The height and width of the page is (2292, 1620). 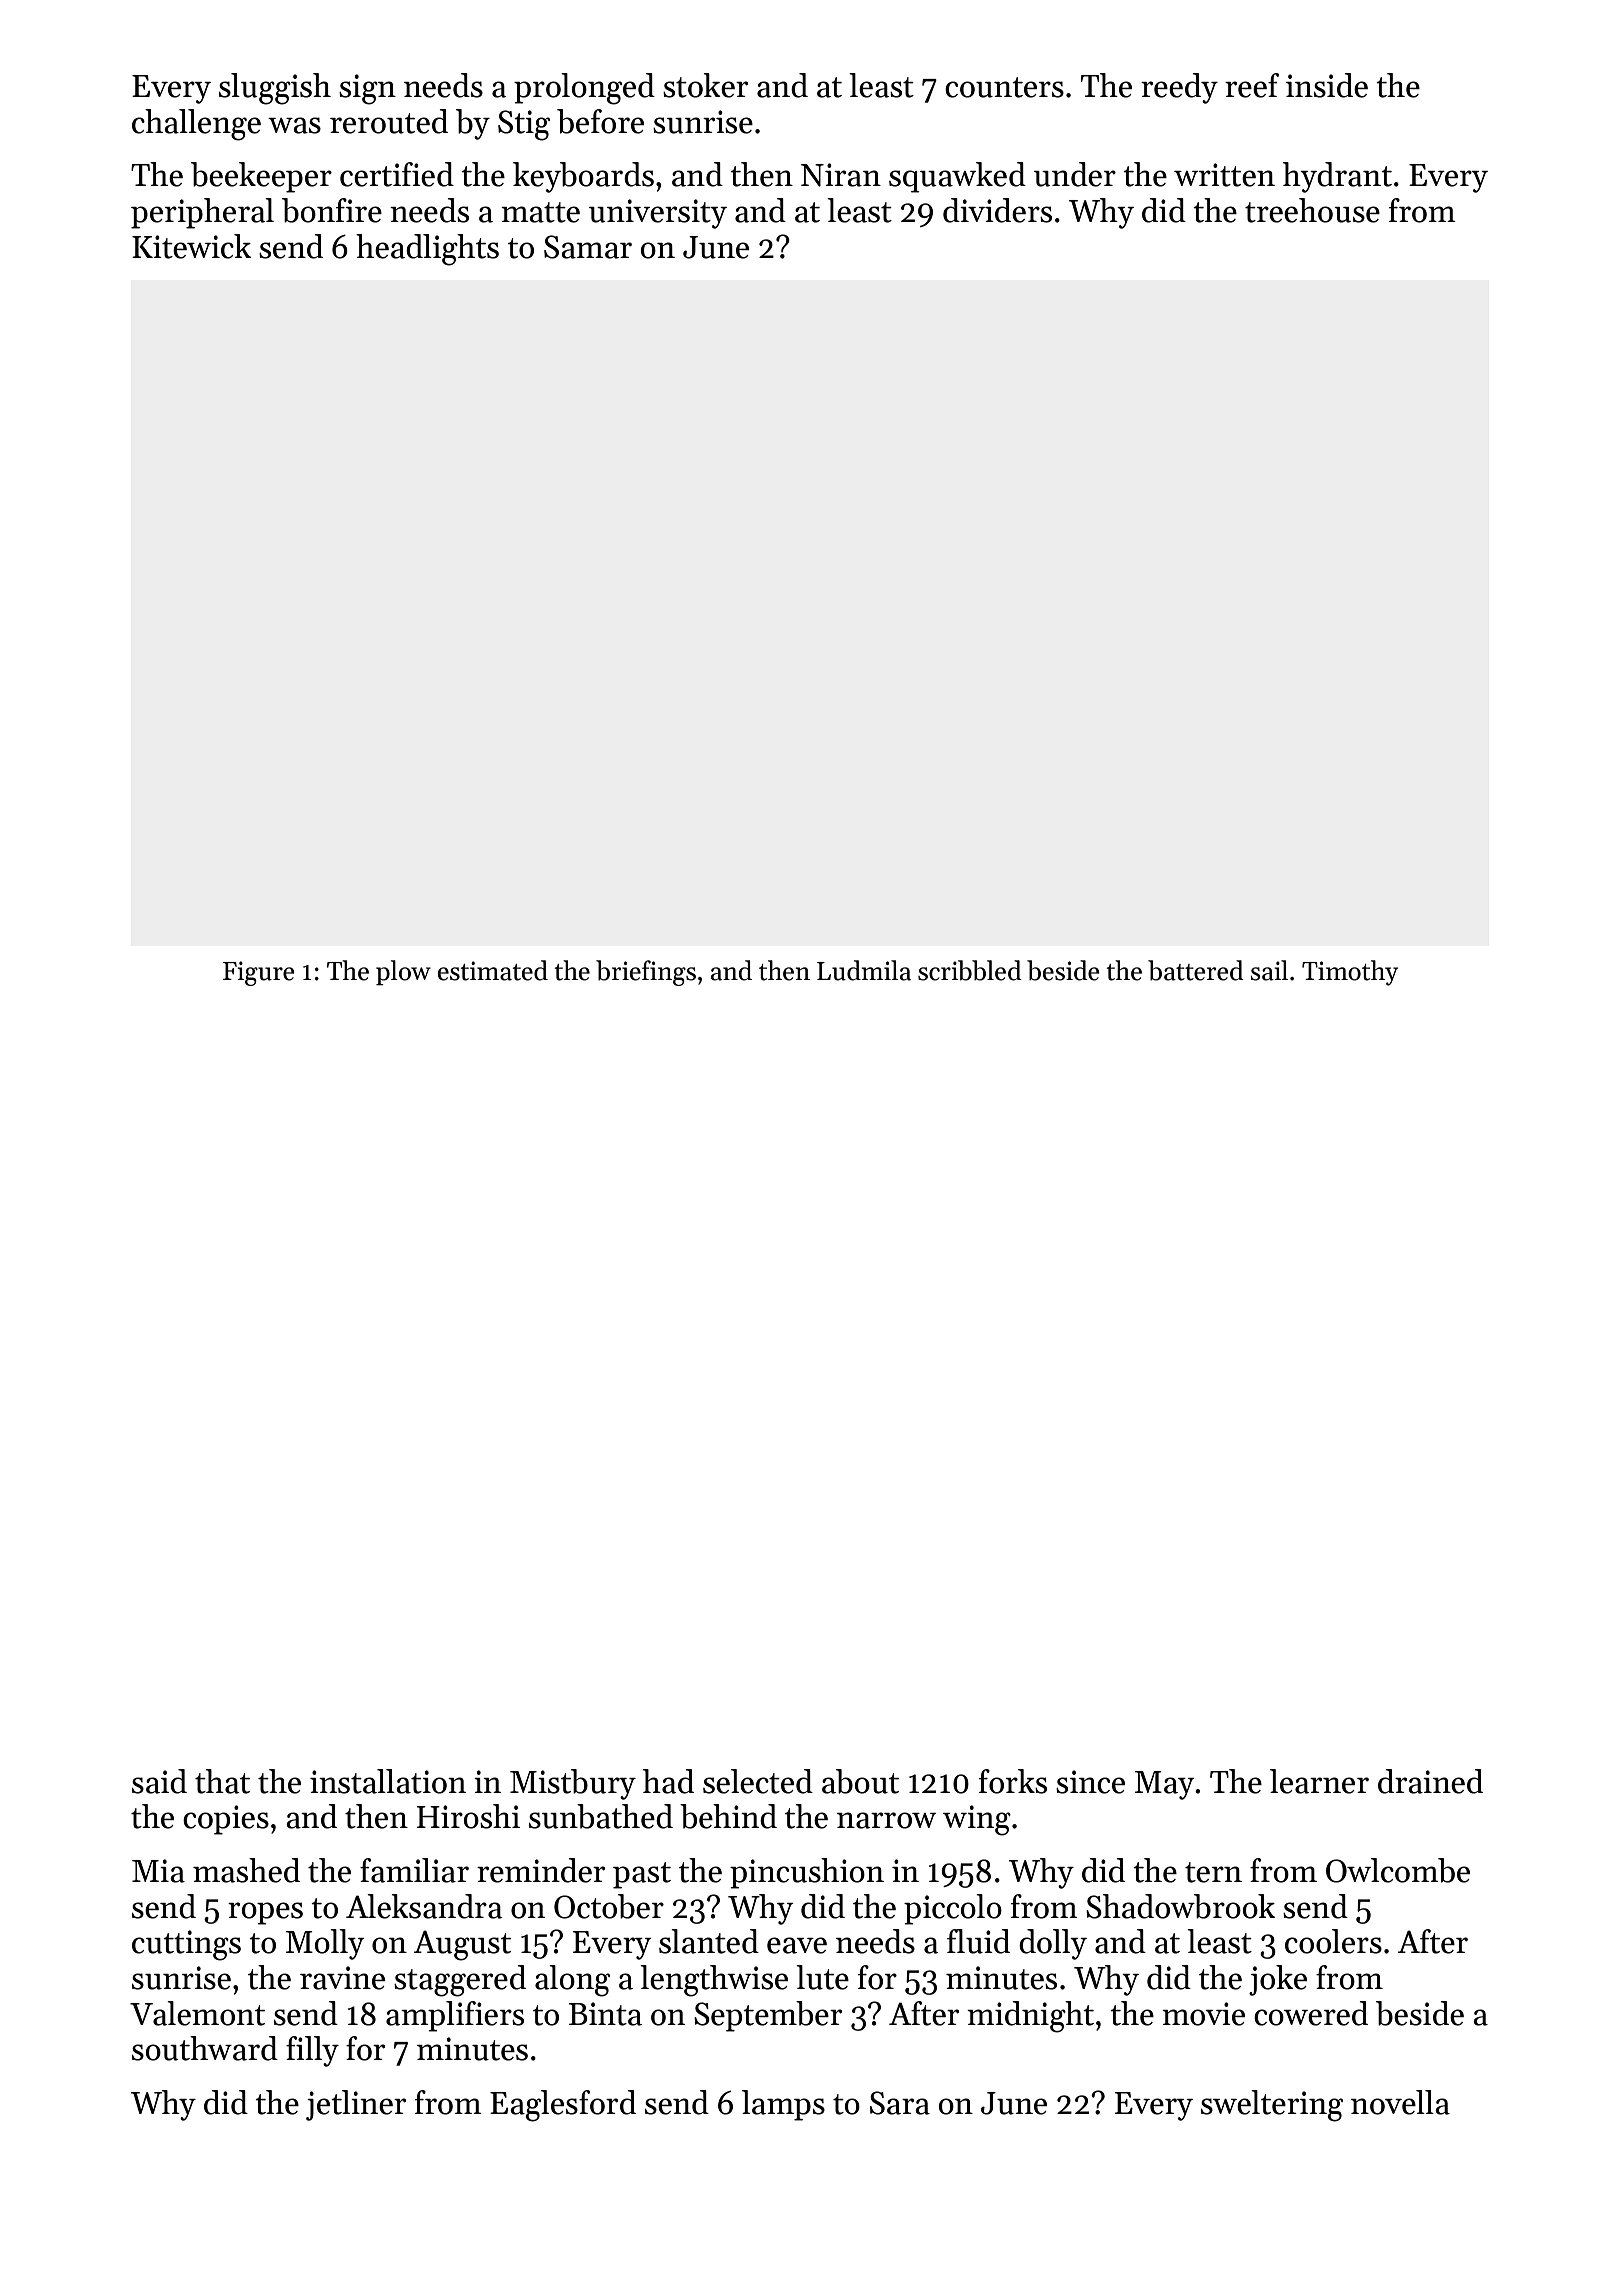 I want to click on lamps, so click(x=783, y=2105).
